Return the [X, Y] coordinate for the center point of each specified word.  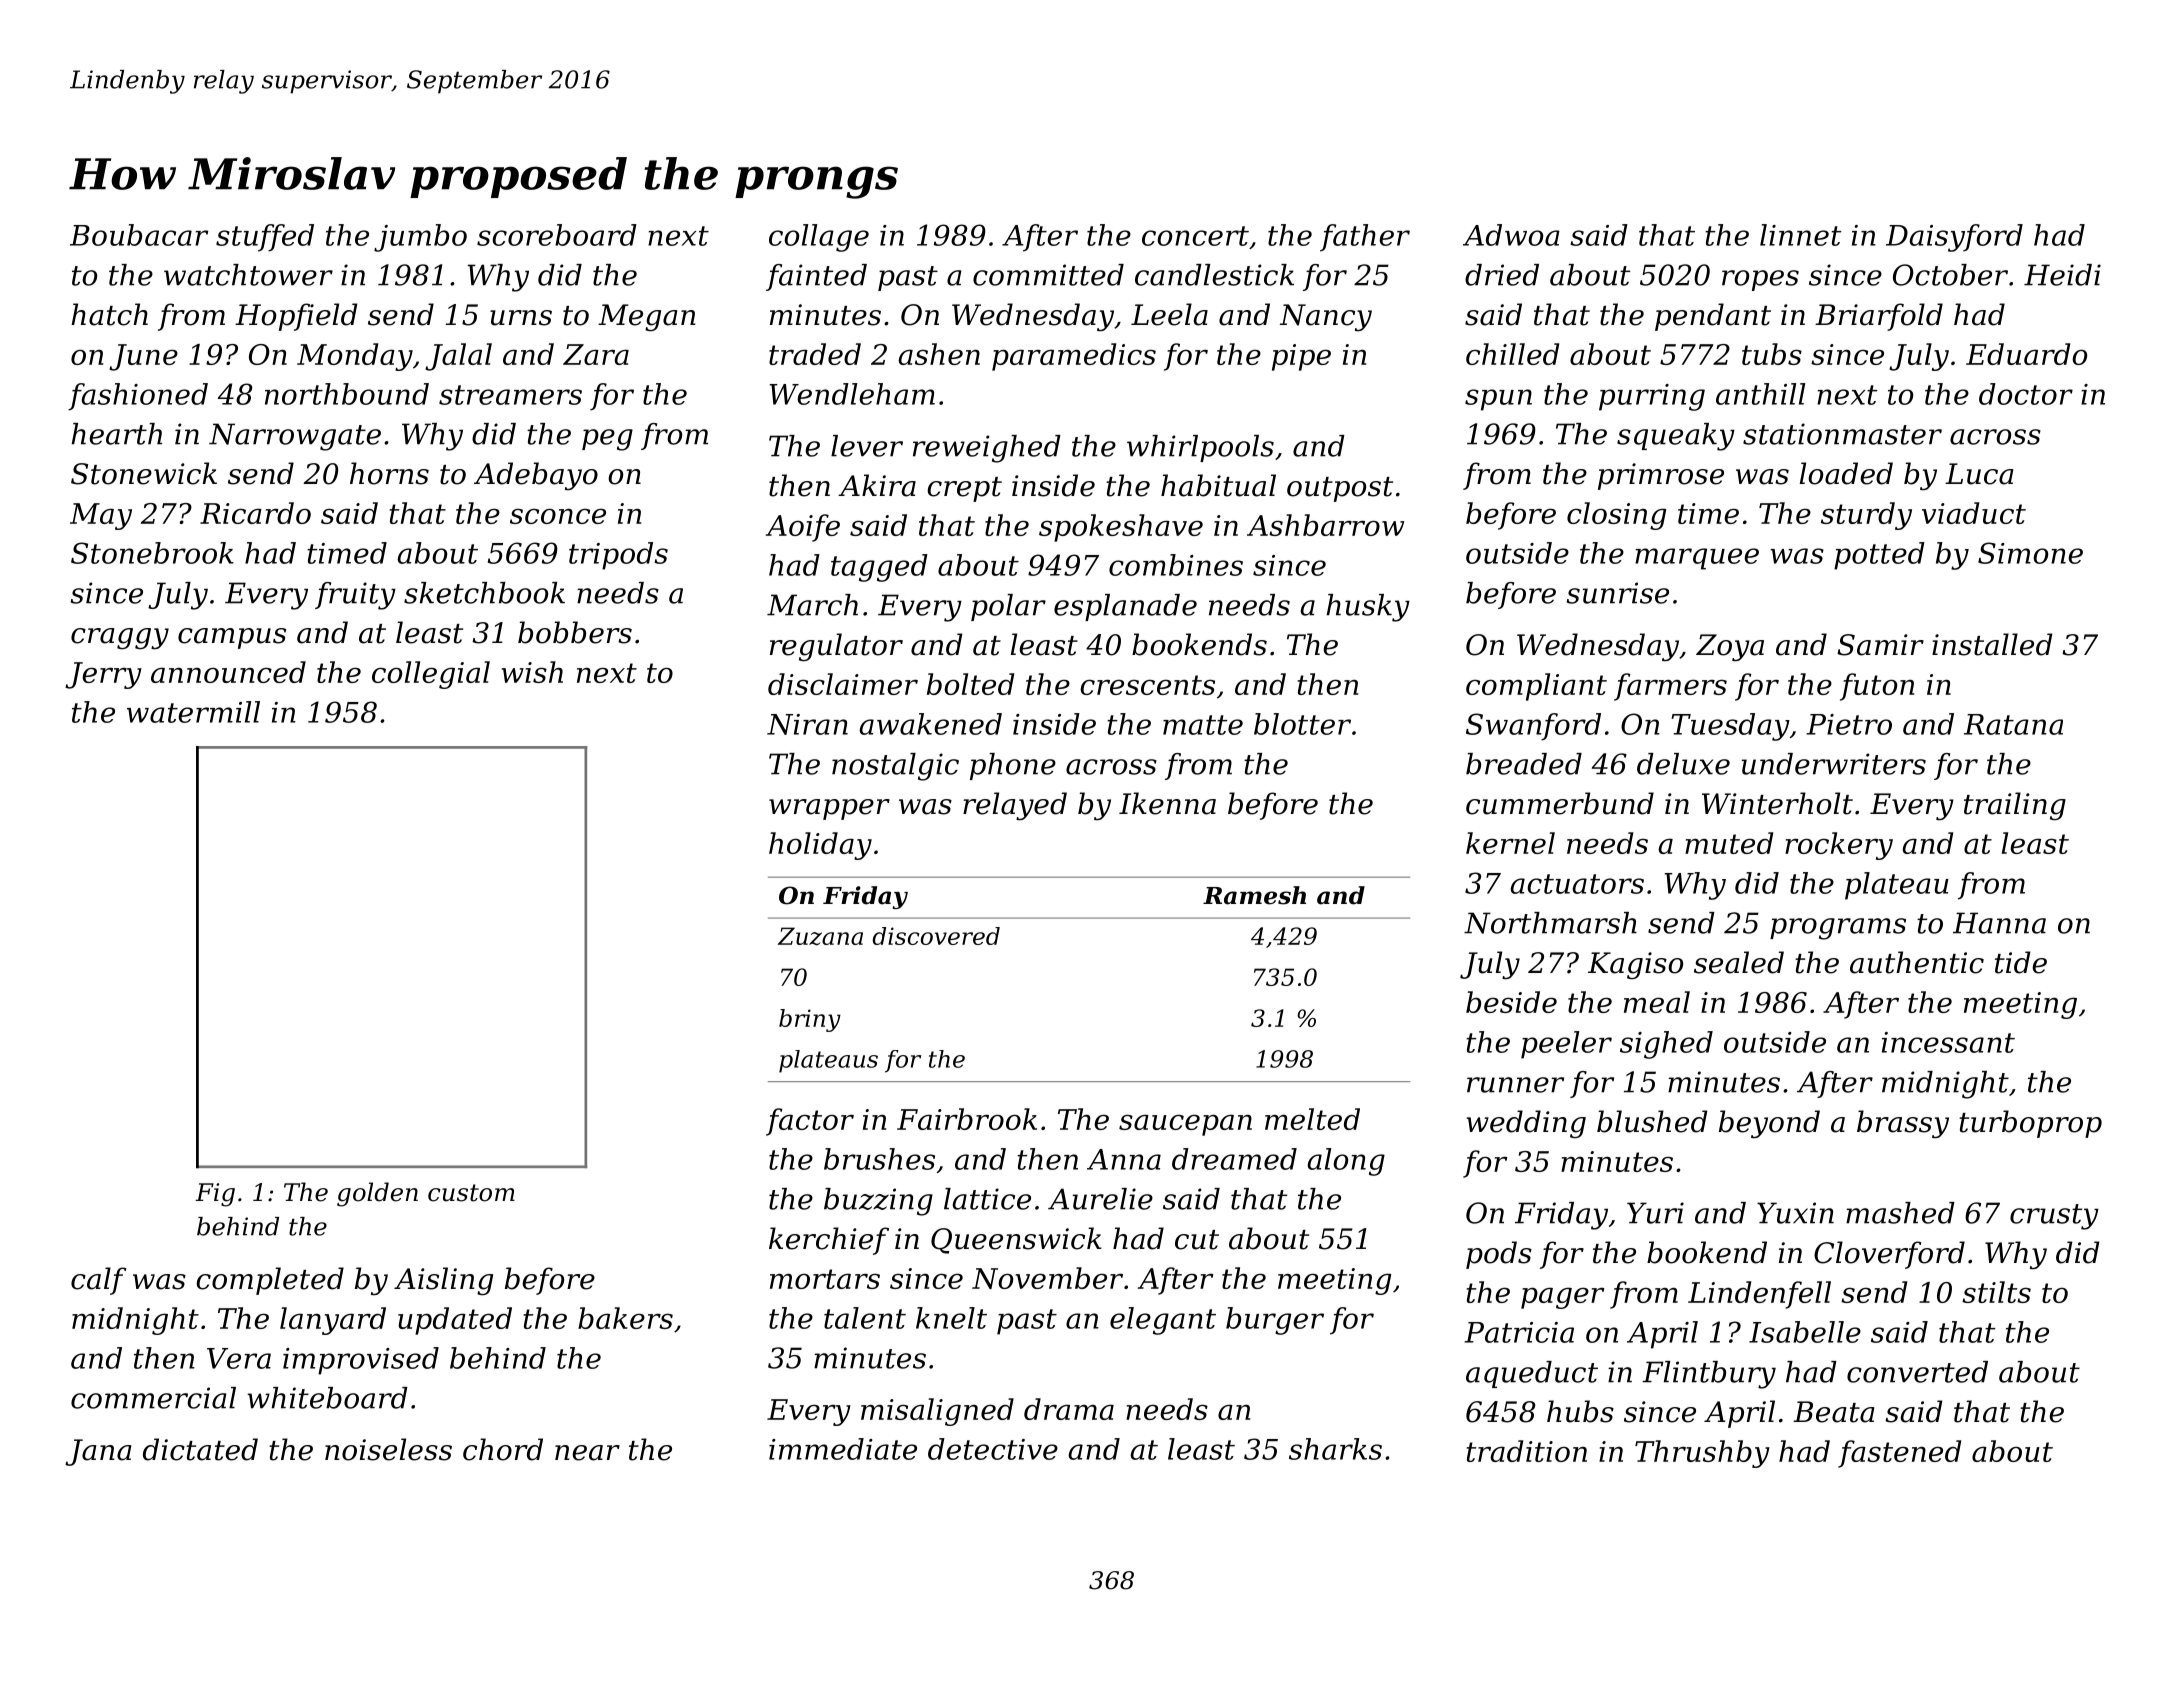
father [1365, 238]
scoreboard [557, 235]
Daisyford [1954, 238]
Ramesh [1254, 895]
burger [1275, 1321]
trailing [2015, 806]
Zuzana [820, 936]
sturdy [1866, 516]
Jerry [103, 675]
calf [98, 1281]
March [812, 605]
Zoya [1730, 647]
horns [389, 473]
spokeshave [1121, 528]
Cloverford [1889, 1255]
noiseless [388, 1449]
